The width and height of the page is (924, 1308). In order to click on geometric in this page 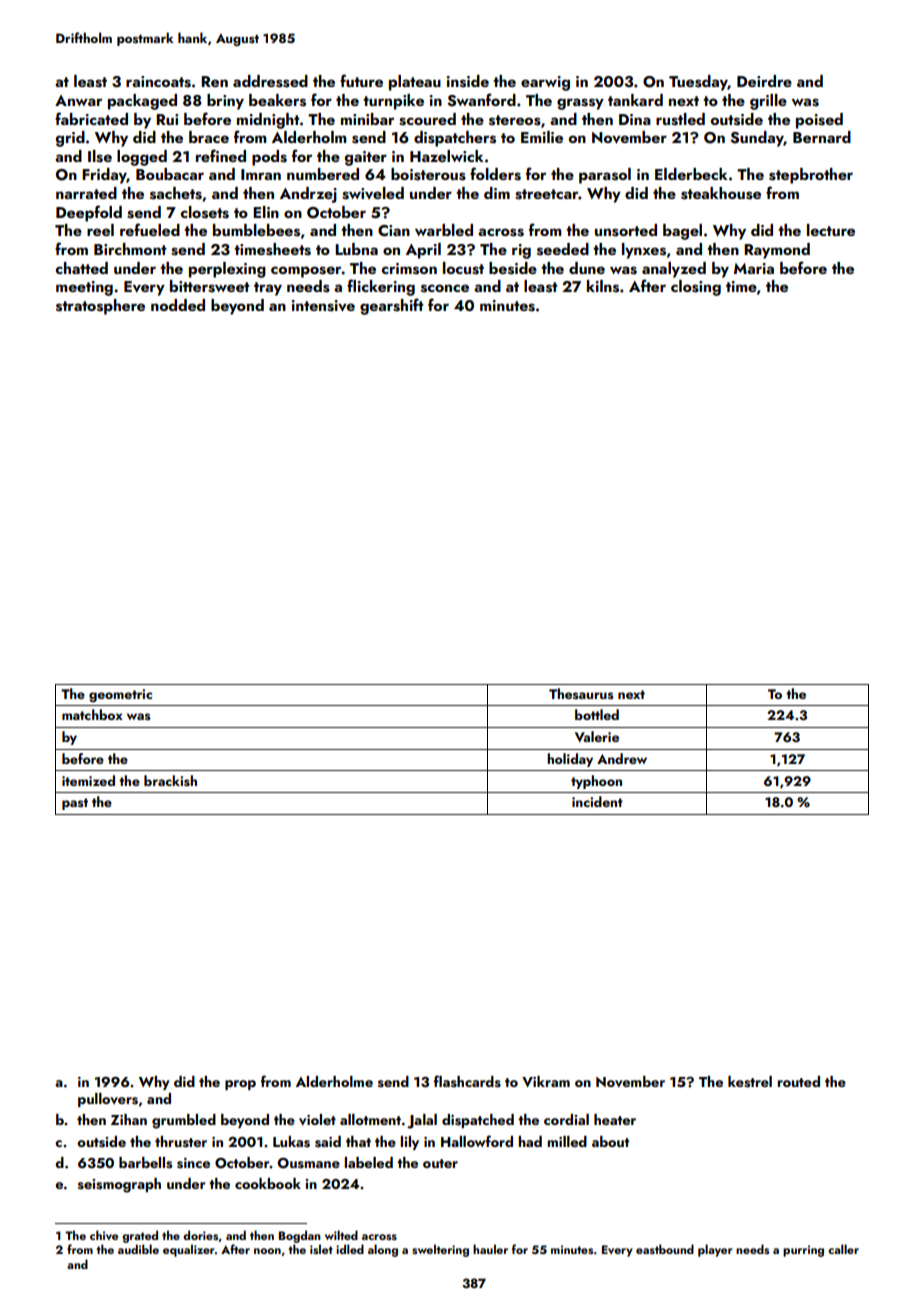, I will do `click(120, 696)`.
